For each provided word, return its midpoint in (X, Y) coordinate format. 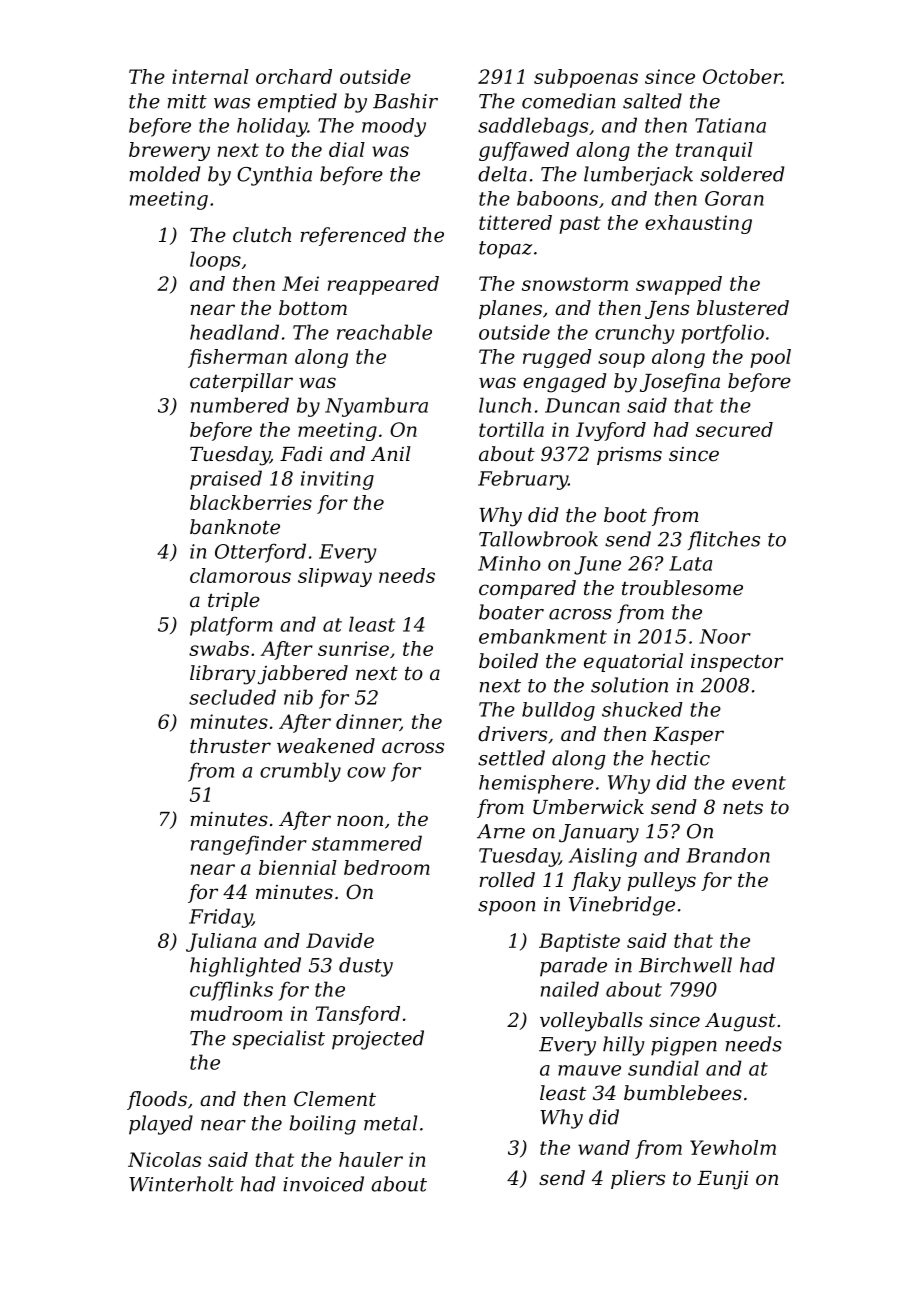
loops (215, 261)
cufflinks (231, 991)
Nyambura (376, 407)
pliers (638, 1179)
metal (390, 1123)
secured (734, 429)
